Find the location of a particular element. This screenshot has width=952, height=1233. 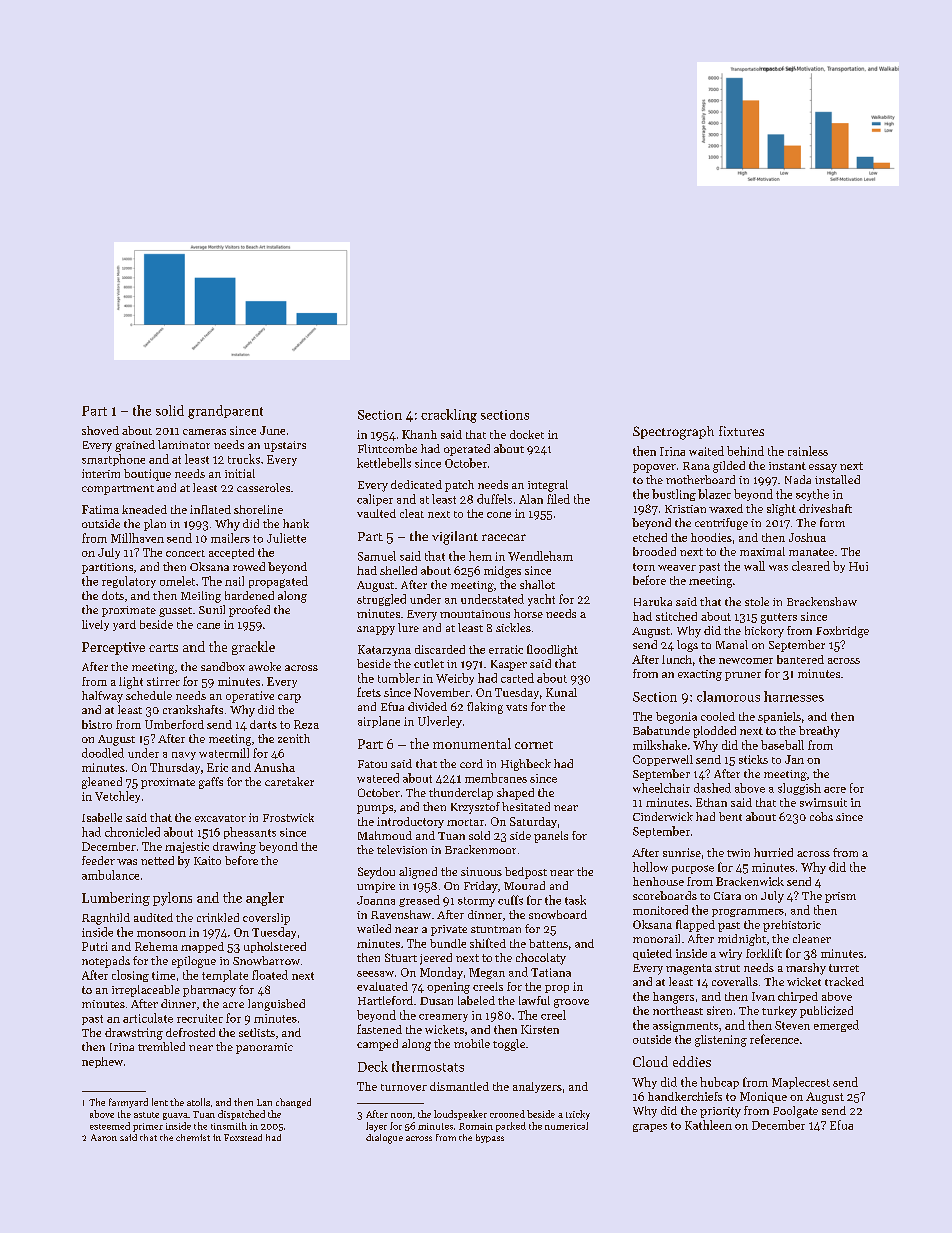

fixtures is located at coordinates (741, 431).
